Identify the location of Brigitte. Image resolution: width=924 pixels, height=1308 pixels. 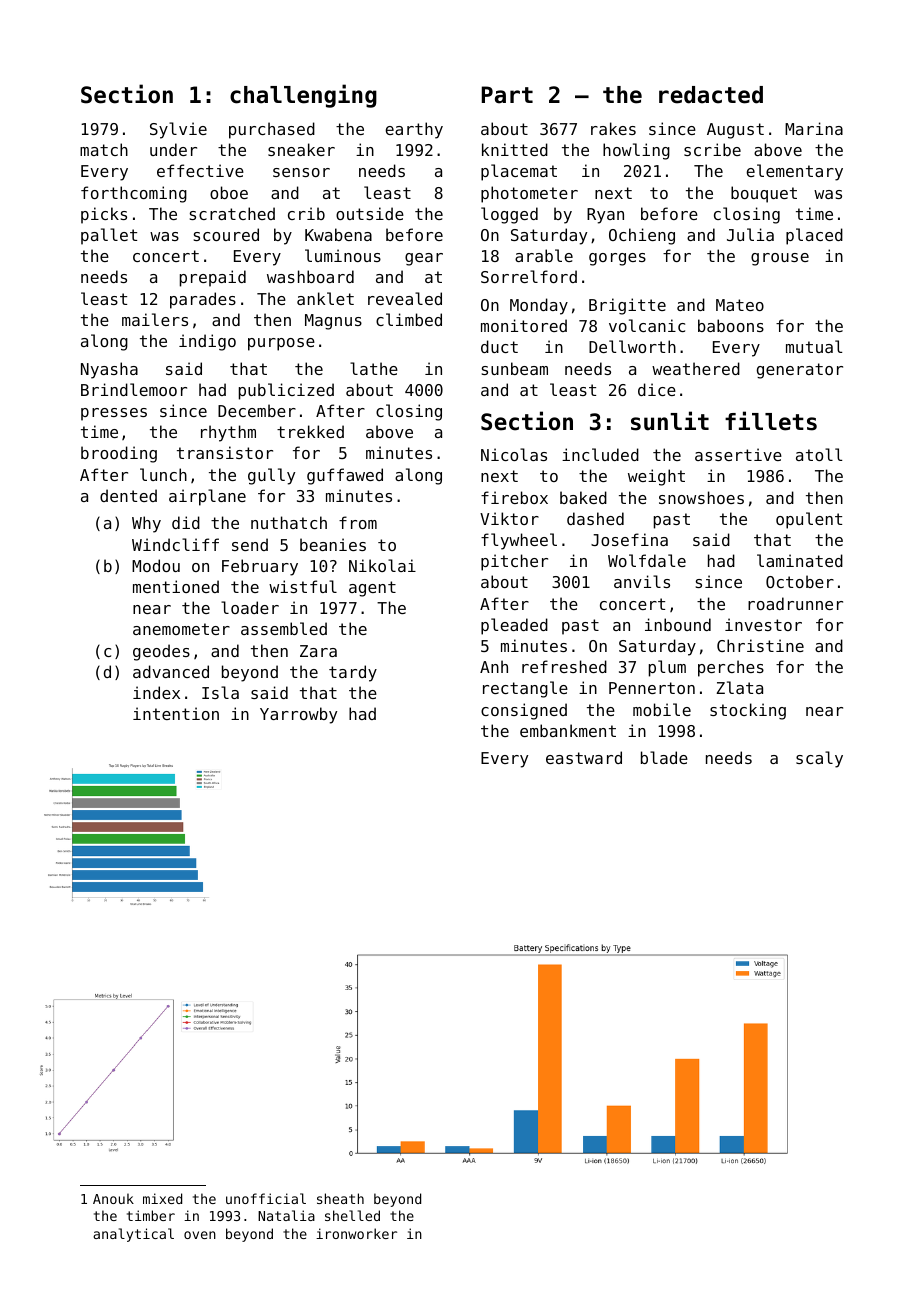
(627, 306).
